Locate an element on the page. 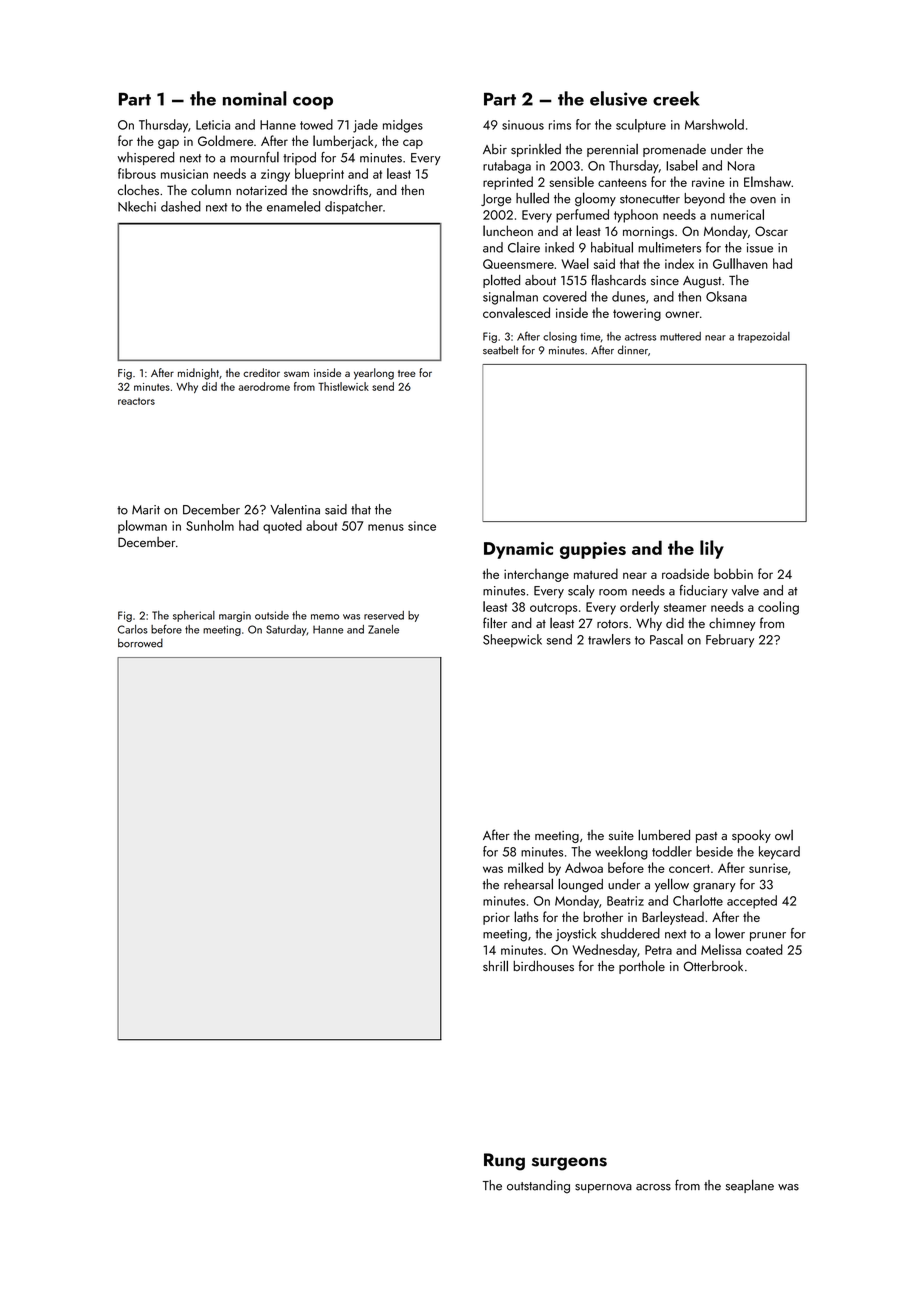  shrill is located at coordinates (495, 966).
